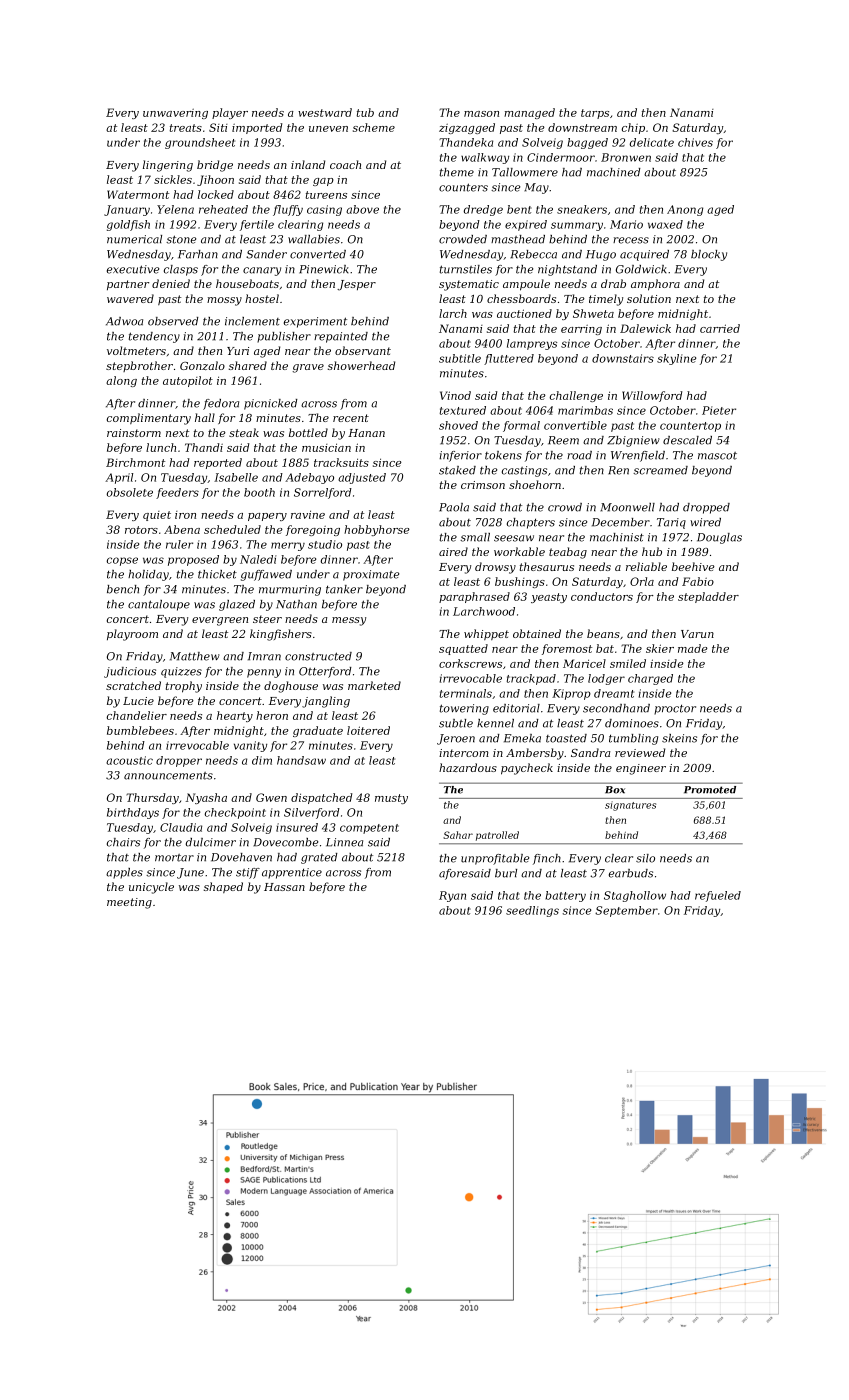 The image size is (849, 1400). What do you see at coordinates (645, 328) in the page?
I see `Dalewick` at bounding box center [645, 328].
